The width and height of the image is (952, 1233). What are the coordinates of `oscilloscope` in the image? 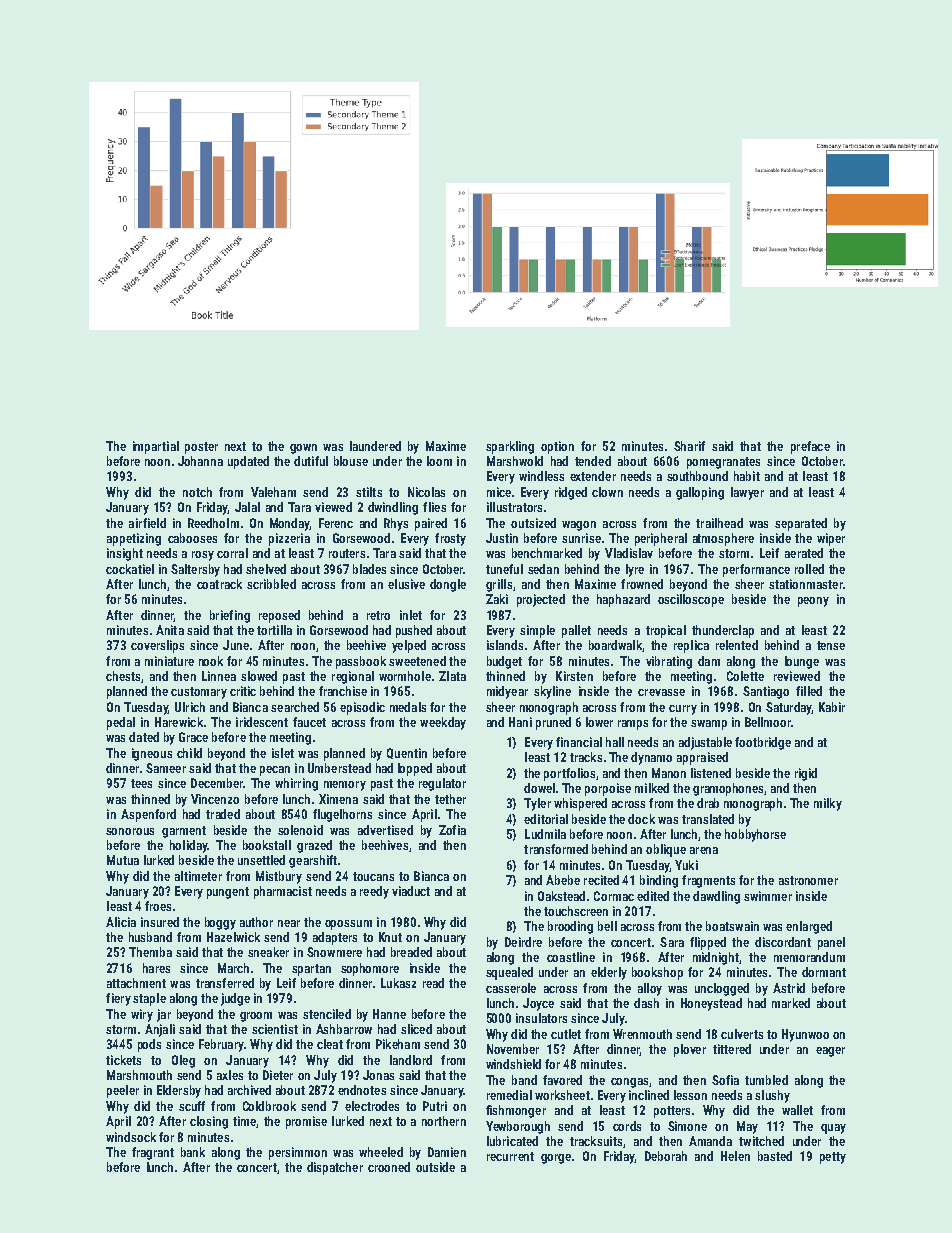 It's located at (691, 600).
